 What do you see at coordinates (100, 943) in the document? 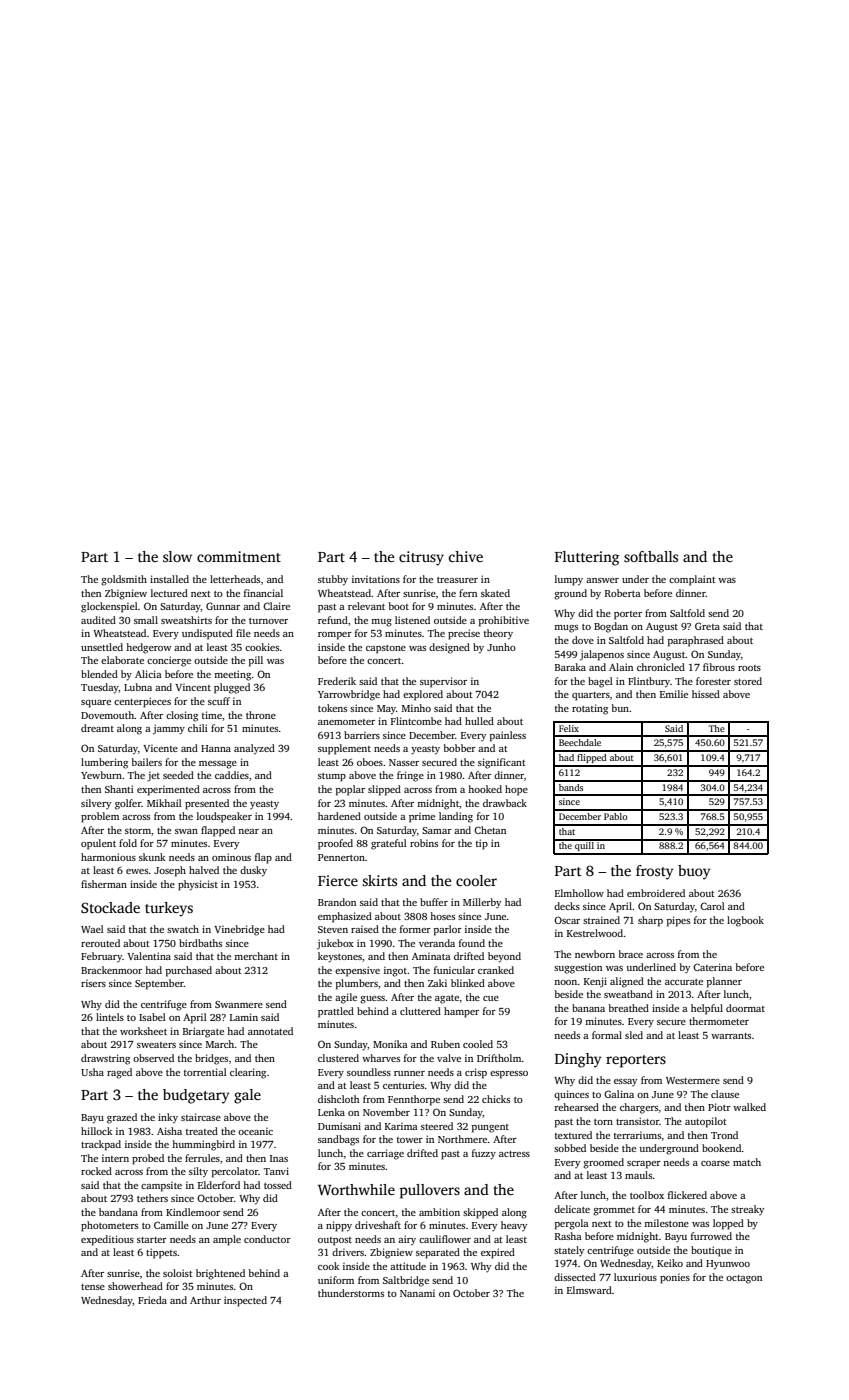
I see `rerouted` at bounding box center [100, 943].
